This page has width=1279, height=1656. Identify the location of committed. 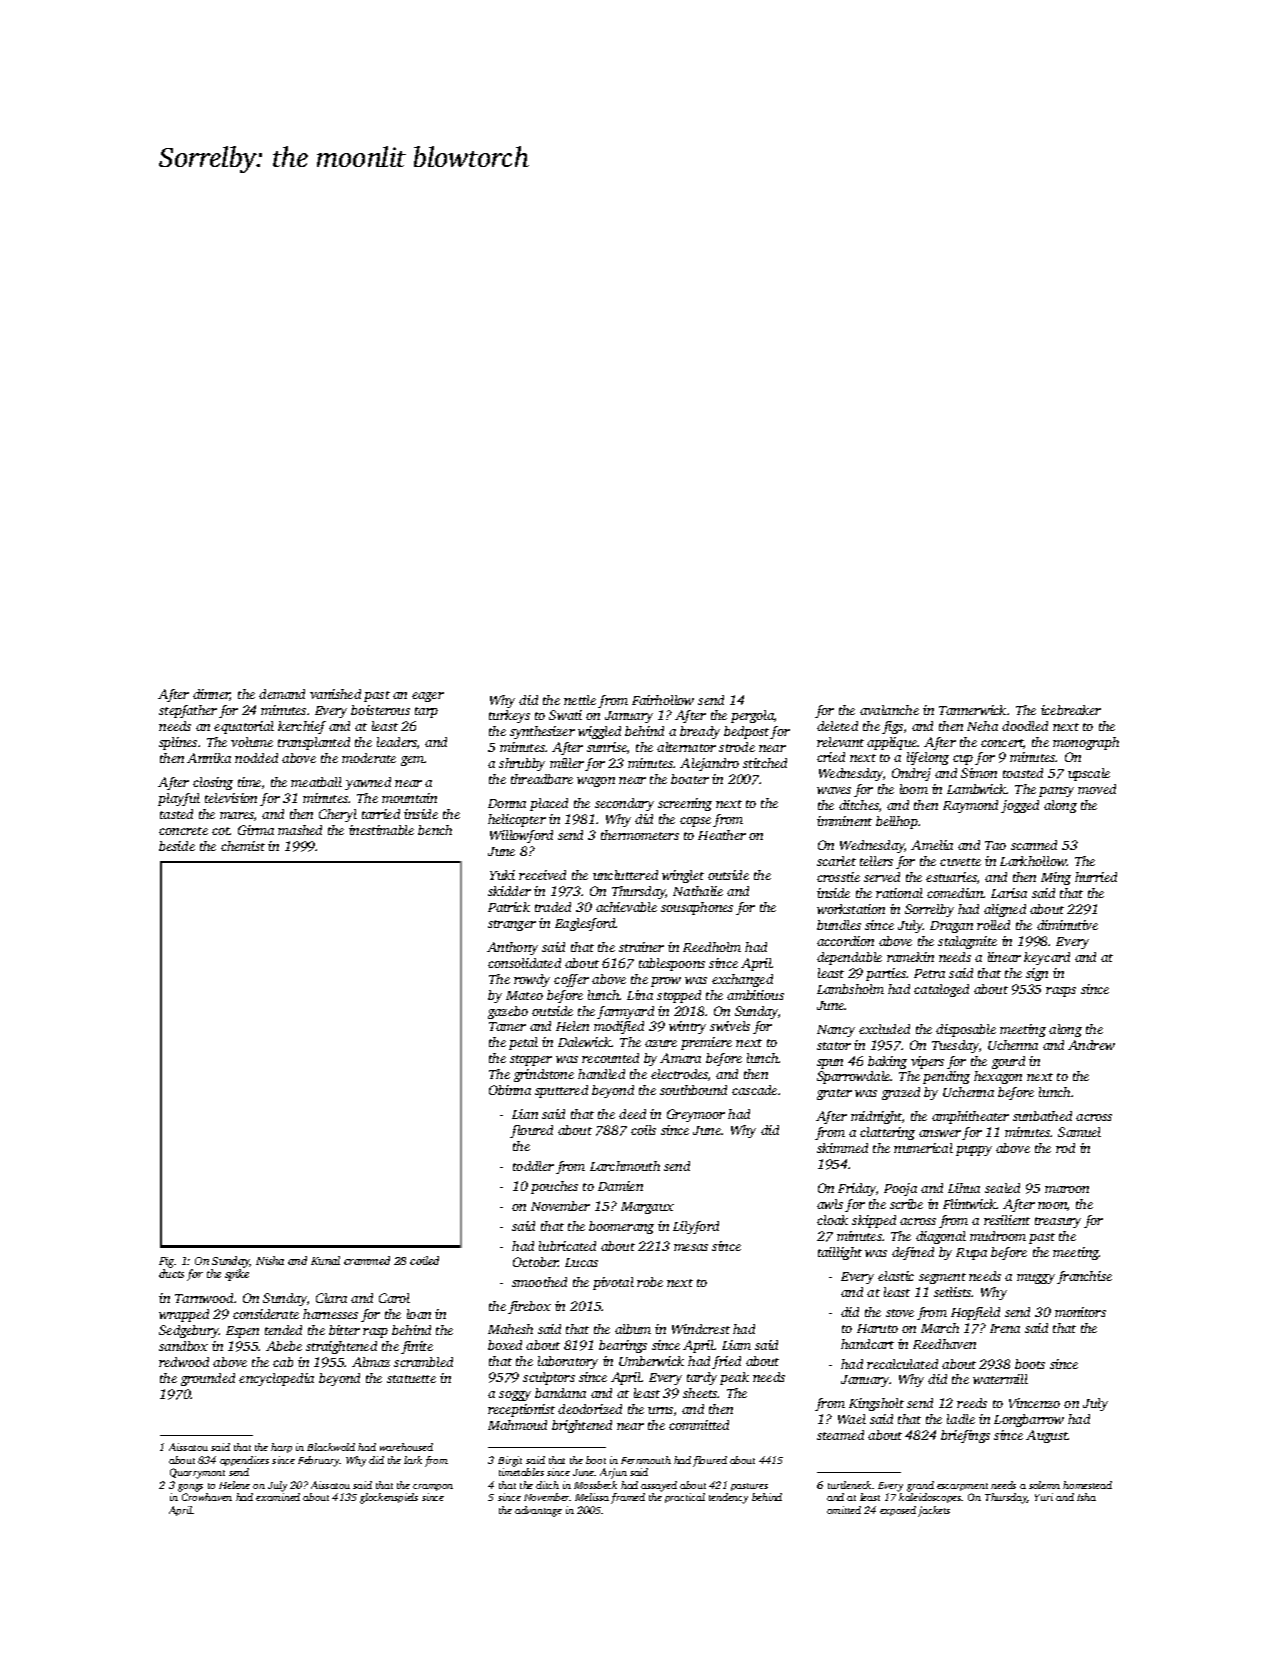
(699, 1425).
